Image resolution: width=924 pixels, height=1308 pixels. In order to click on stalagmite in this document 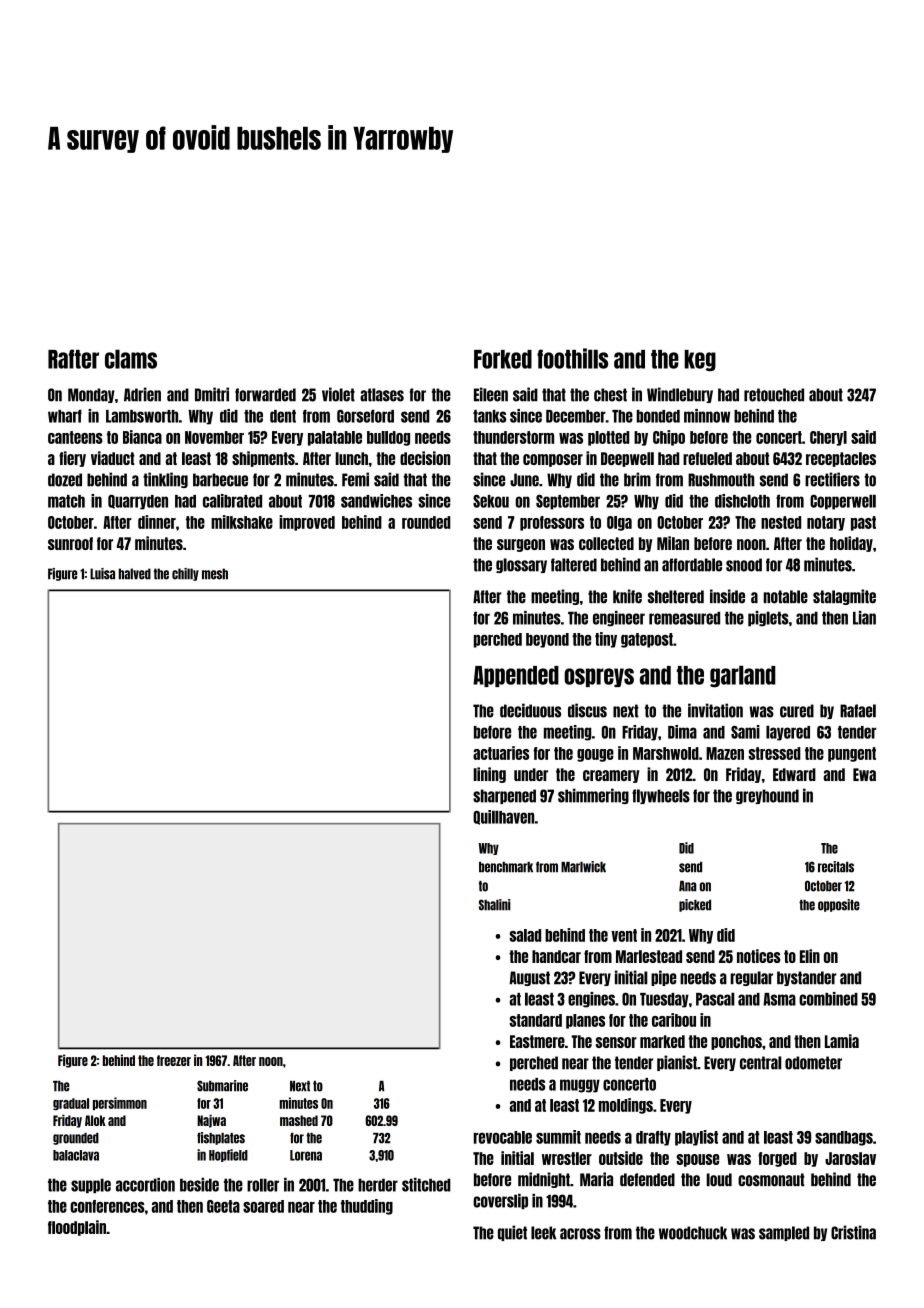, I will do `click(844, 597)`.
